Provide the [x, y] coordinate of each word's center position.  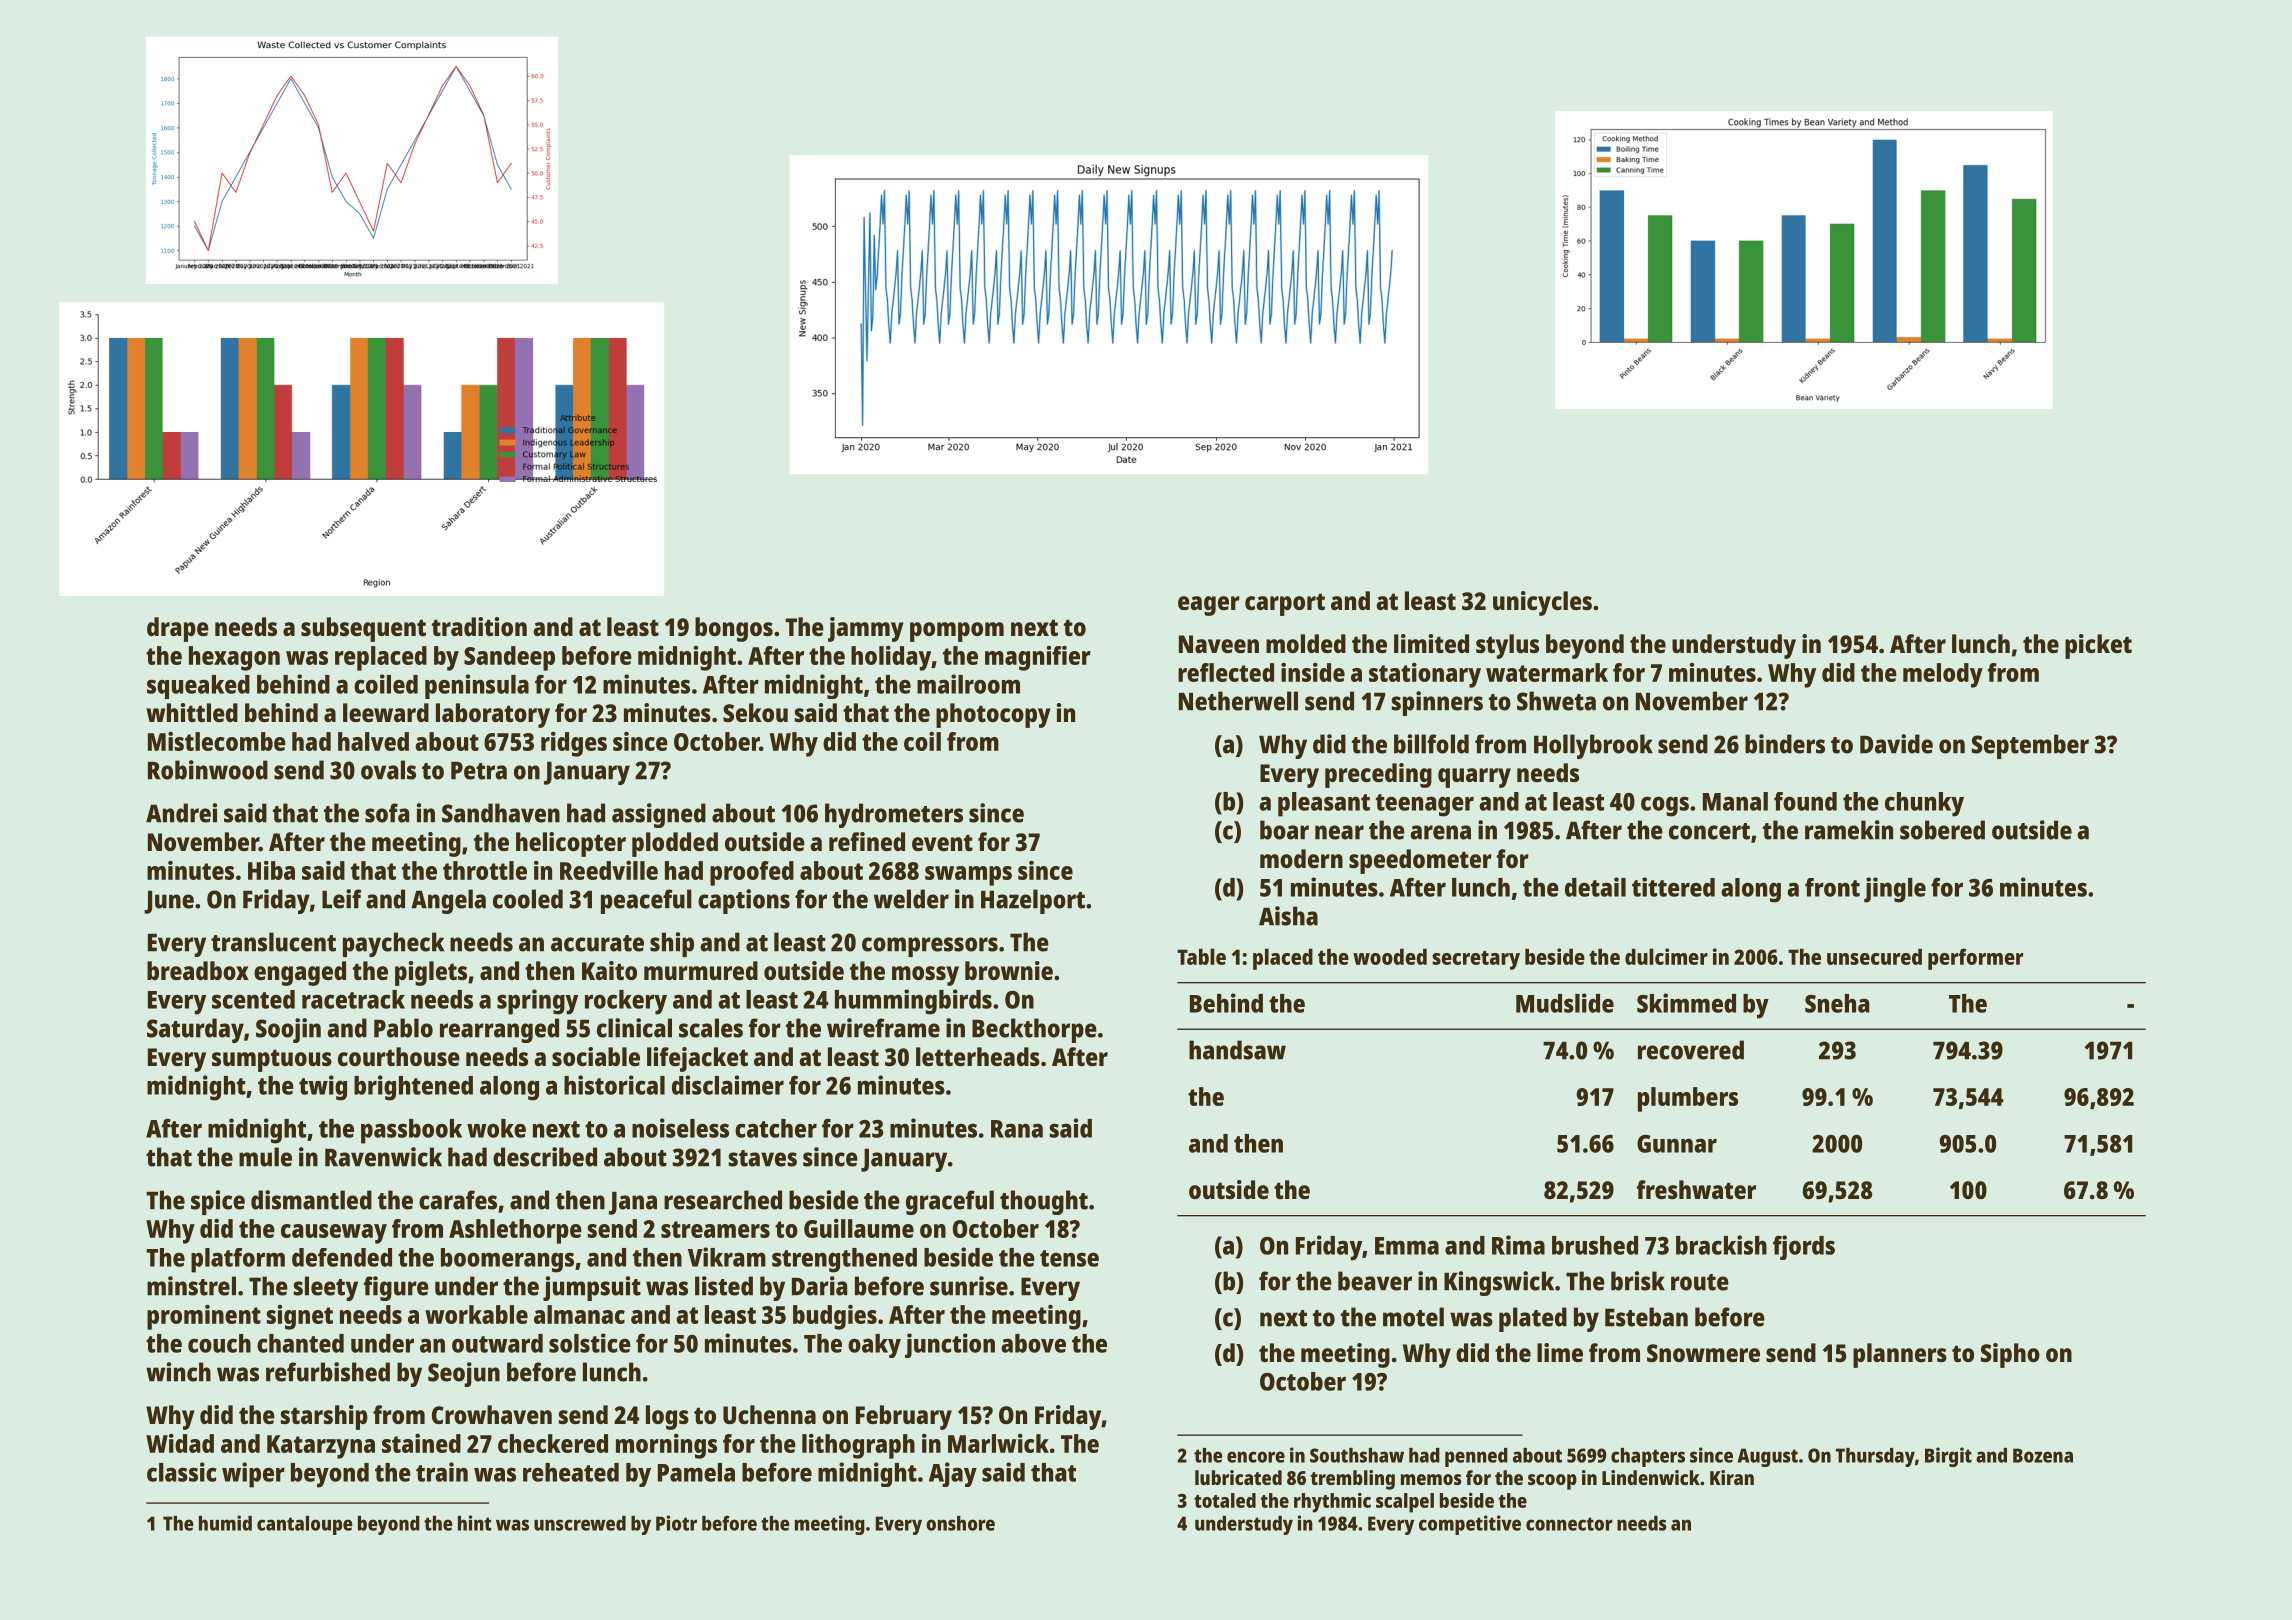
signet [300, 1317]
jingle [1895, 890]
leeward [386, 712]
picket [2098, 646]
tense [1069, 1258]
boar [1284, 830]
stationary [1425, 675]
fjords [1804, 1247]
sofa [387, 813]
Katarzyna [321, 1447]
